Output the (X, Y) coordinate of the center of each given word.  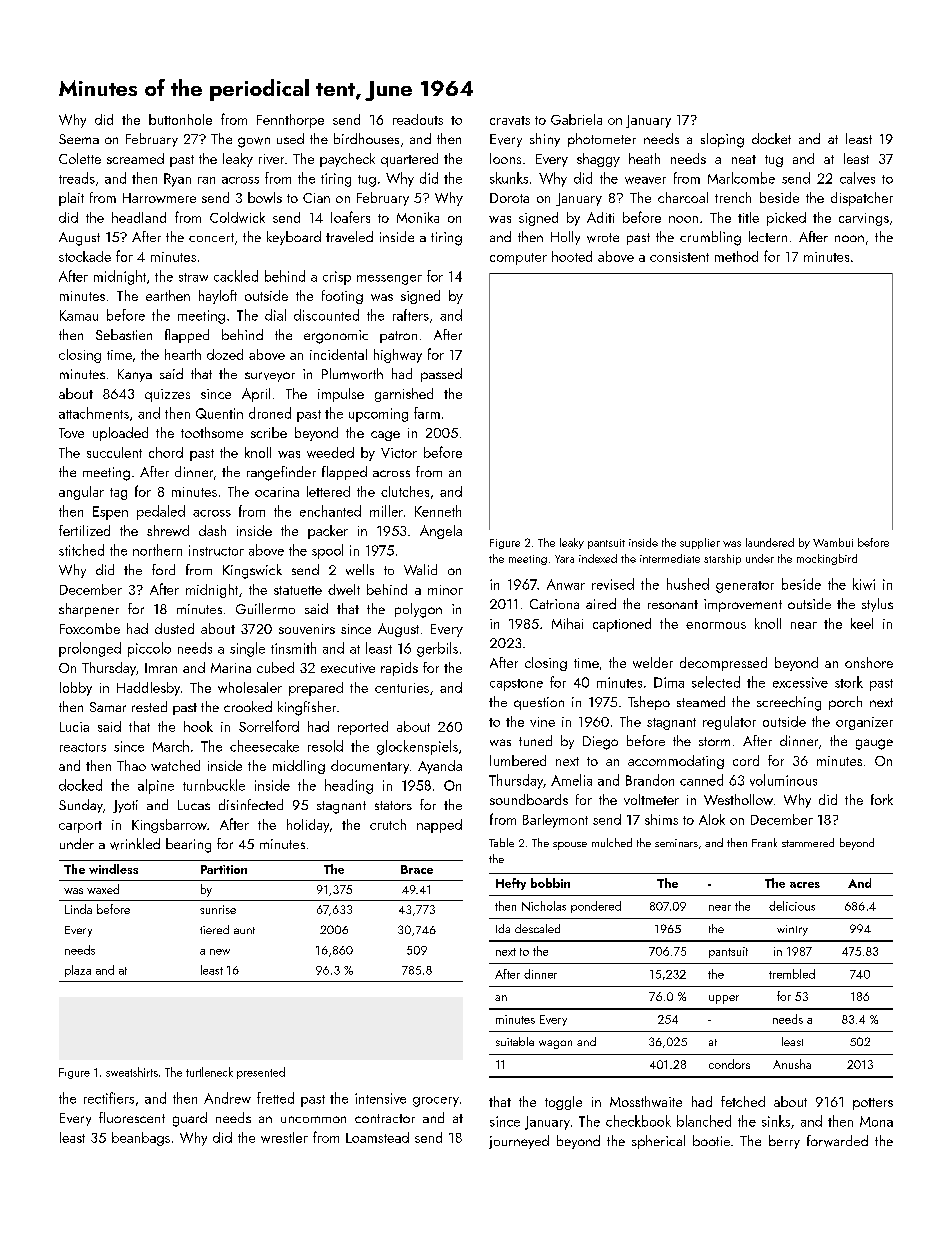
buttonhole (180, 119)
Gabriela (576, 119)
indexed (598, 558)
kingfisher (307, 708)
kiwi (864, 584)
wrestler (284, 1137)
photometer (602, 140)
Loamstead (377, 1137)
